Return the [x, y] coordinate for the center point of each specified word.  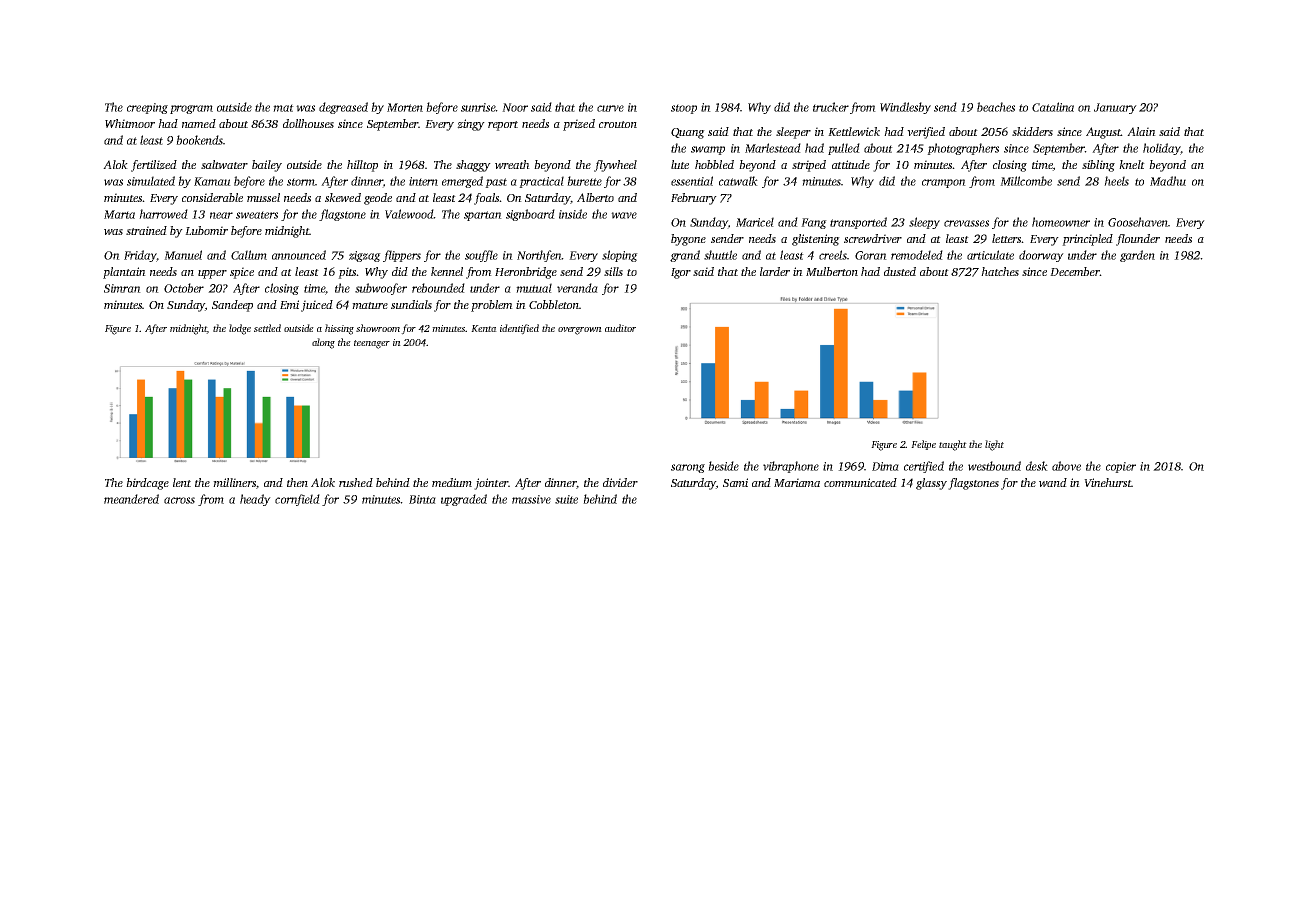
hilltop [362, 166]
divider [620, 482]
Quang [688, 133]
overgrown [580, 331]
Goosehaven [1138, 222]
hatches [1000, 271]
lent [182, 482]
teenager [372, 344]
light [994, 445]
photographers [963, 149]
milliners [234, 482]
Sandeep [232, 306]
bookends [199, 140]
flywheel [615, 166]
